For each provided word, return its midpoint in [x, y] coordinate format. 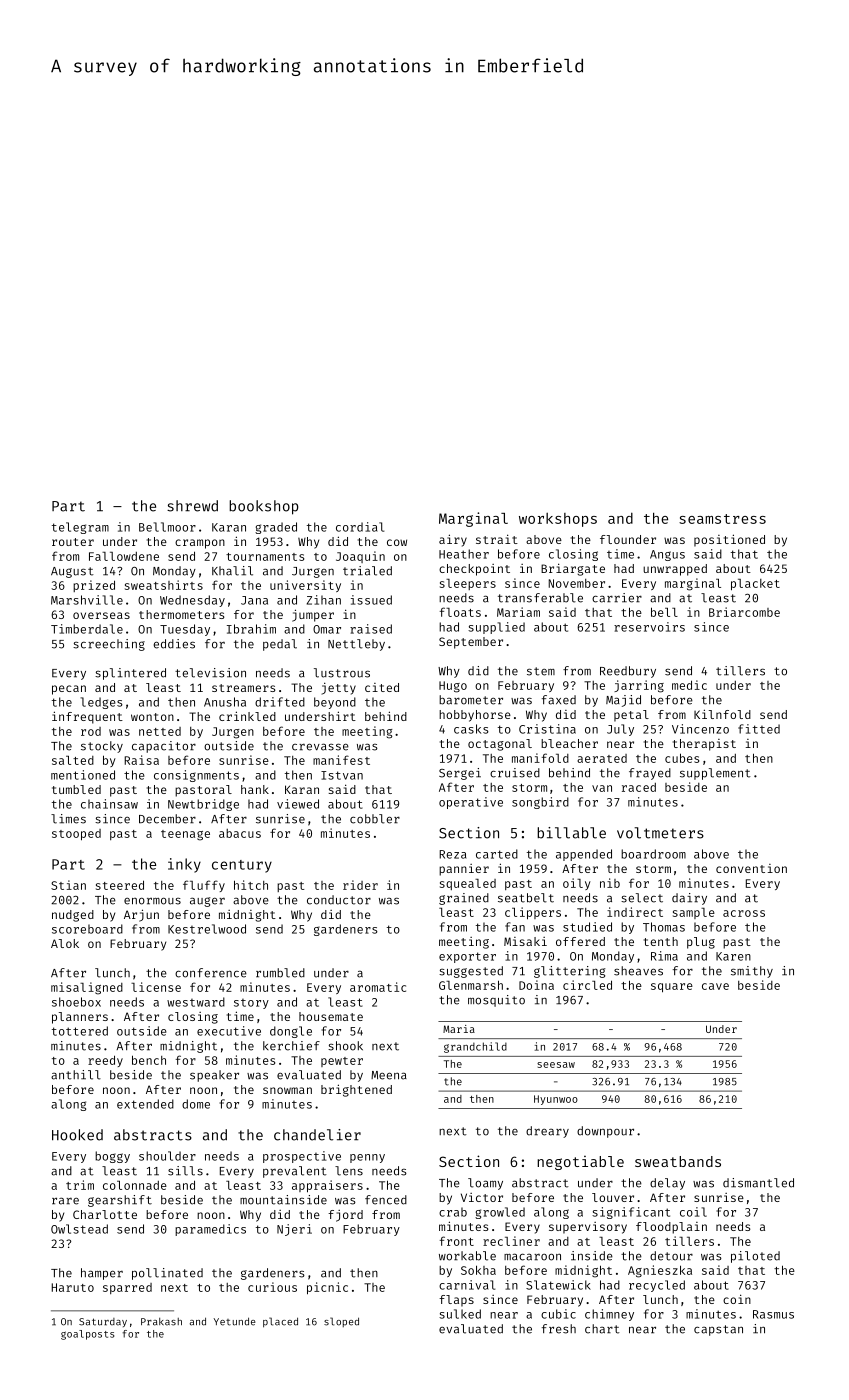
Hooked [77, 1135]
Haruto [72, 1287]
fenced [386, 1200]
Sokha [478, 1270]
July [620, 730]
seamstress [722, 519]
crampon [200, 544]
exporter [467, 957]
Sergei [460, 774]
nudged [73, 916]
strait [497, 539]
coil [693, 1212]
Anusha [225, 702]
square [672, 988]
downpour [605, 1132]
